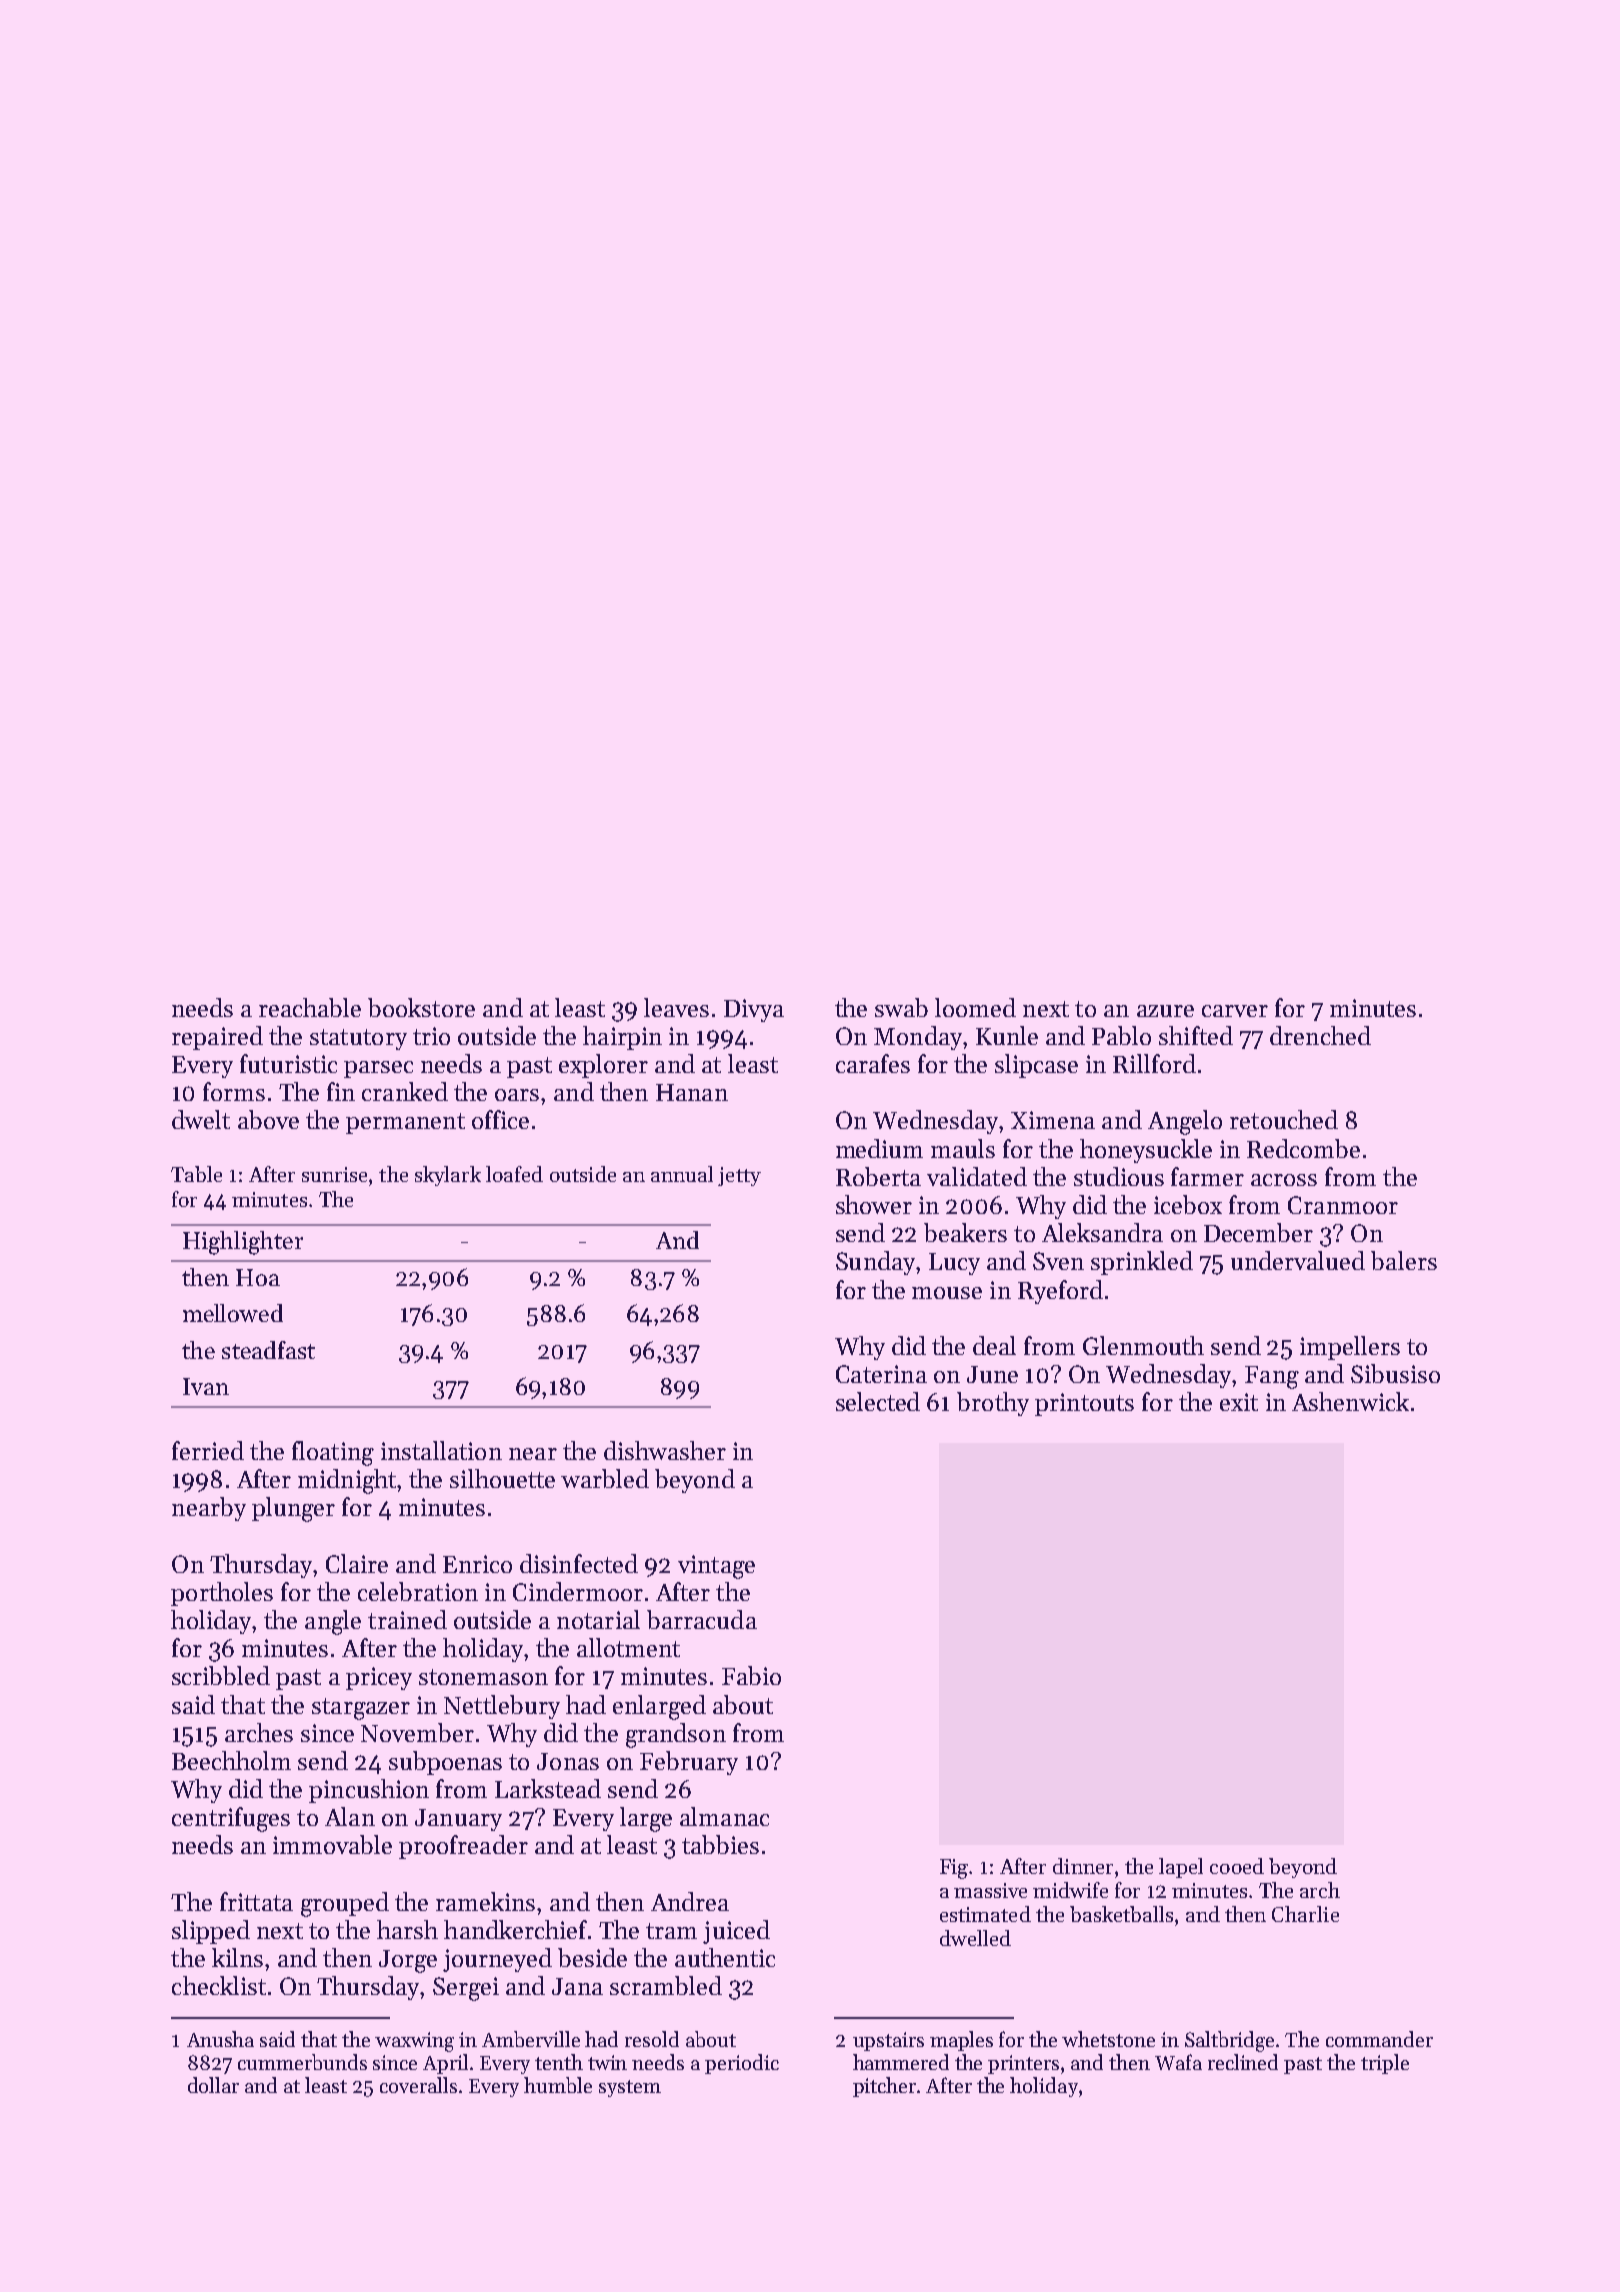  Describe the element at coordinates (208, 1450) in the screenshot. I see `ferried` at that location.
